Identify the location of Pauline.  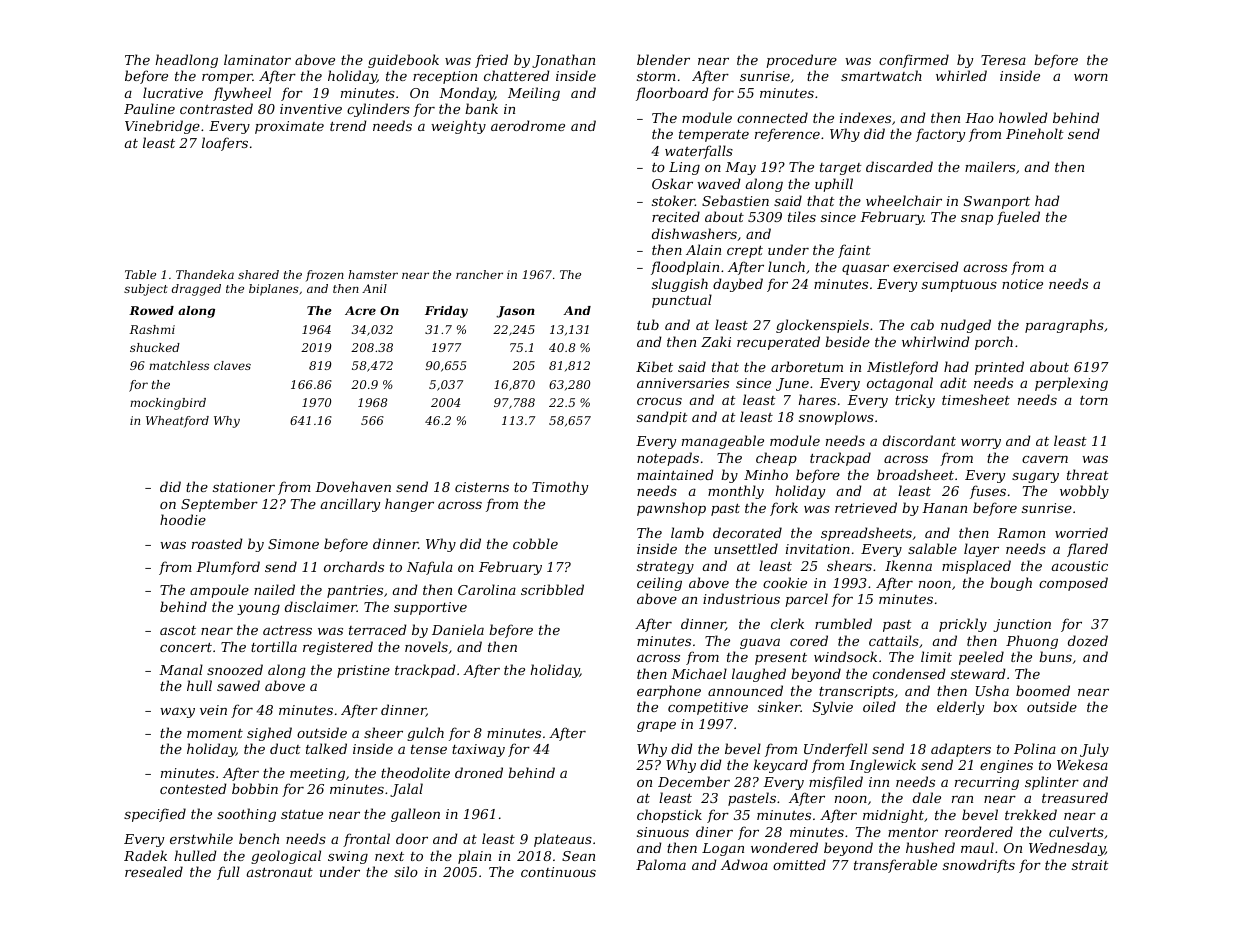
(149, 108).
